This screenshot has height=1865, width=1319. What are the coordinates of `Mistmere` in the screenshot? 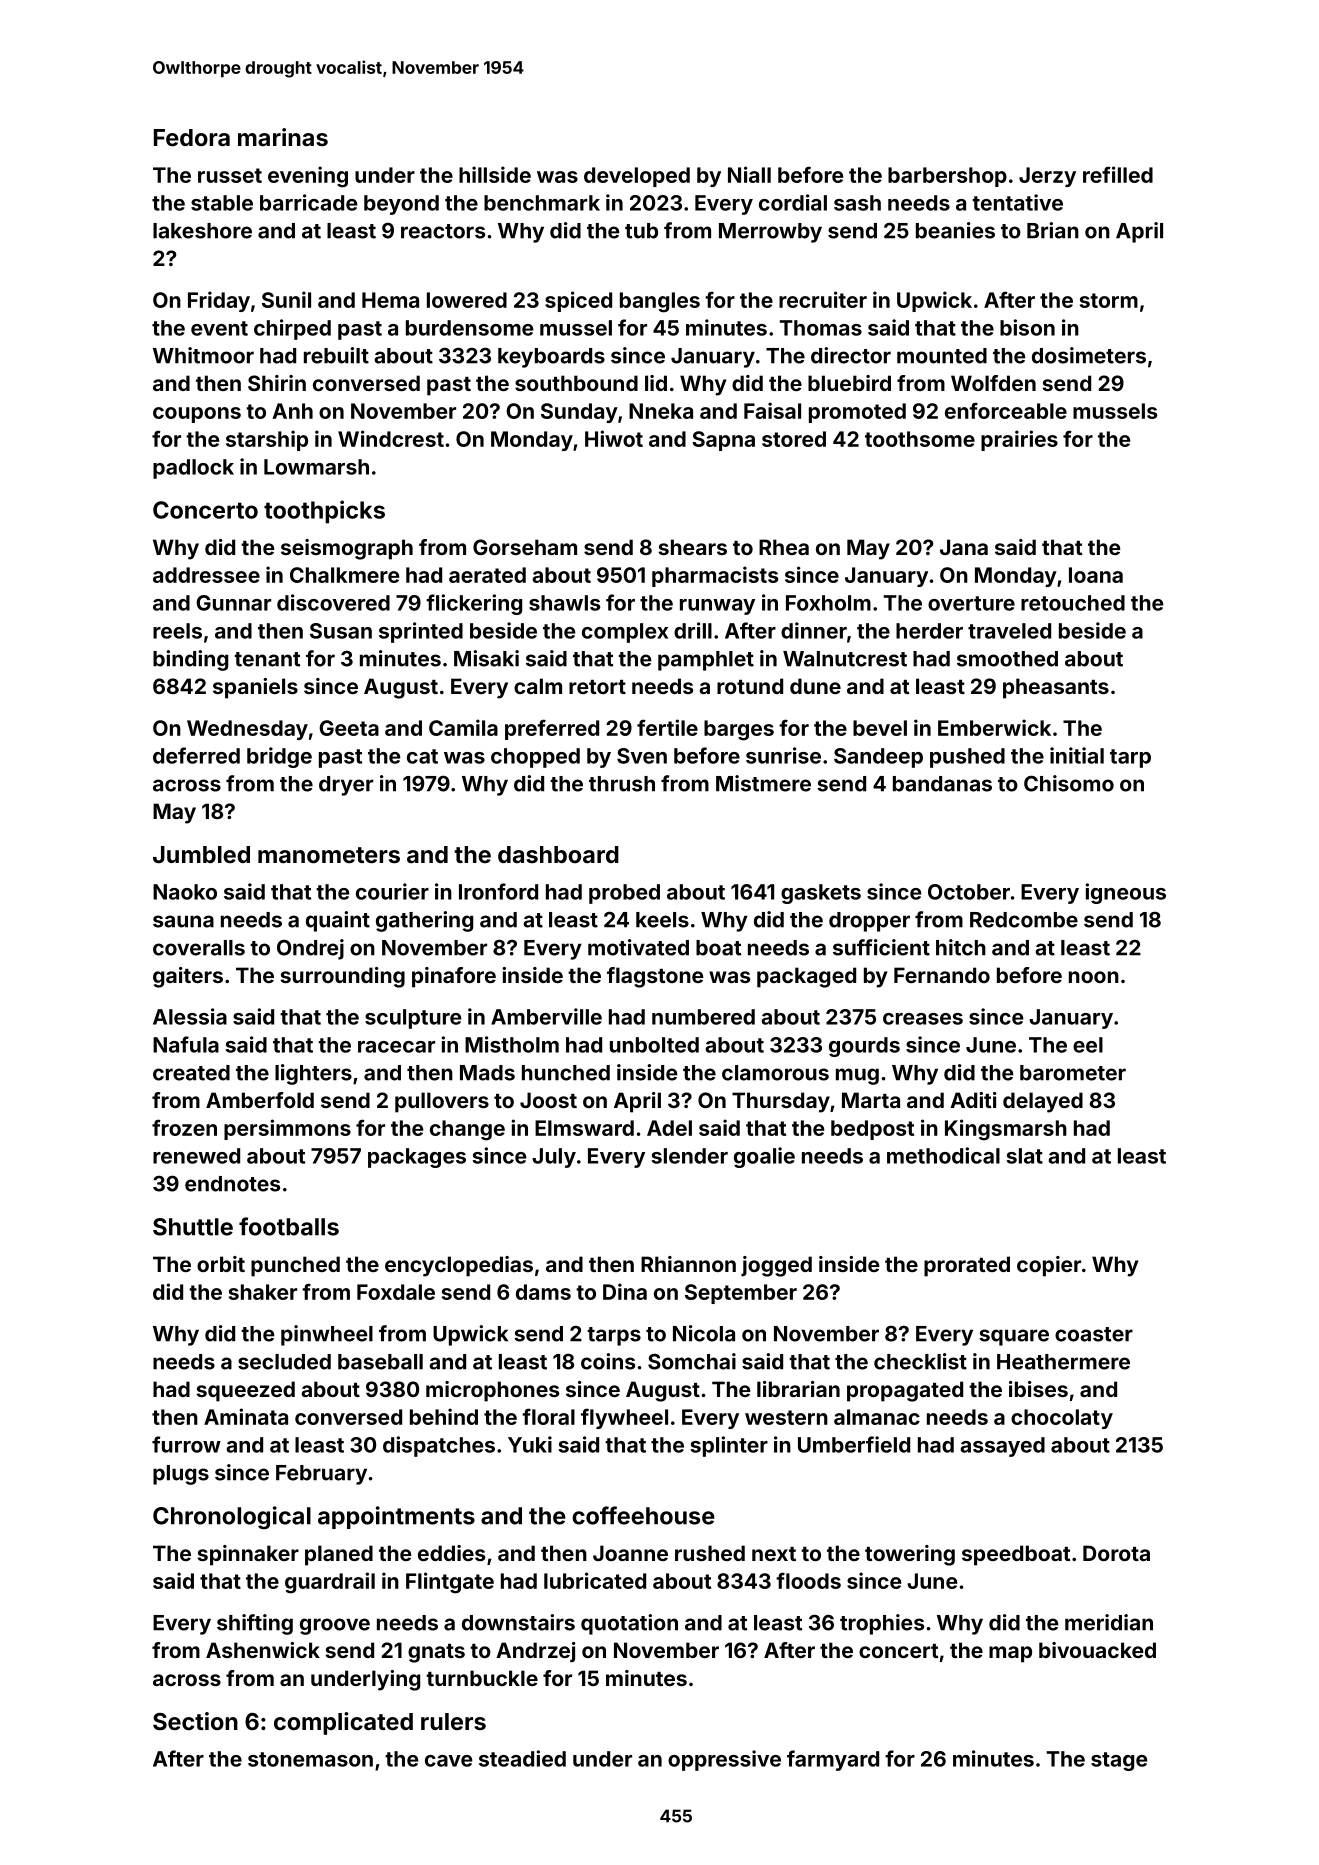 It's located at (763, 783).
